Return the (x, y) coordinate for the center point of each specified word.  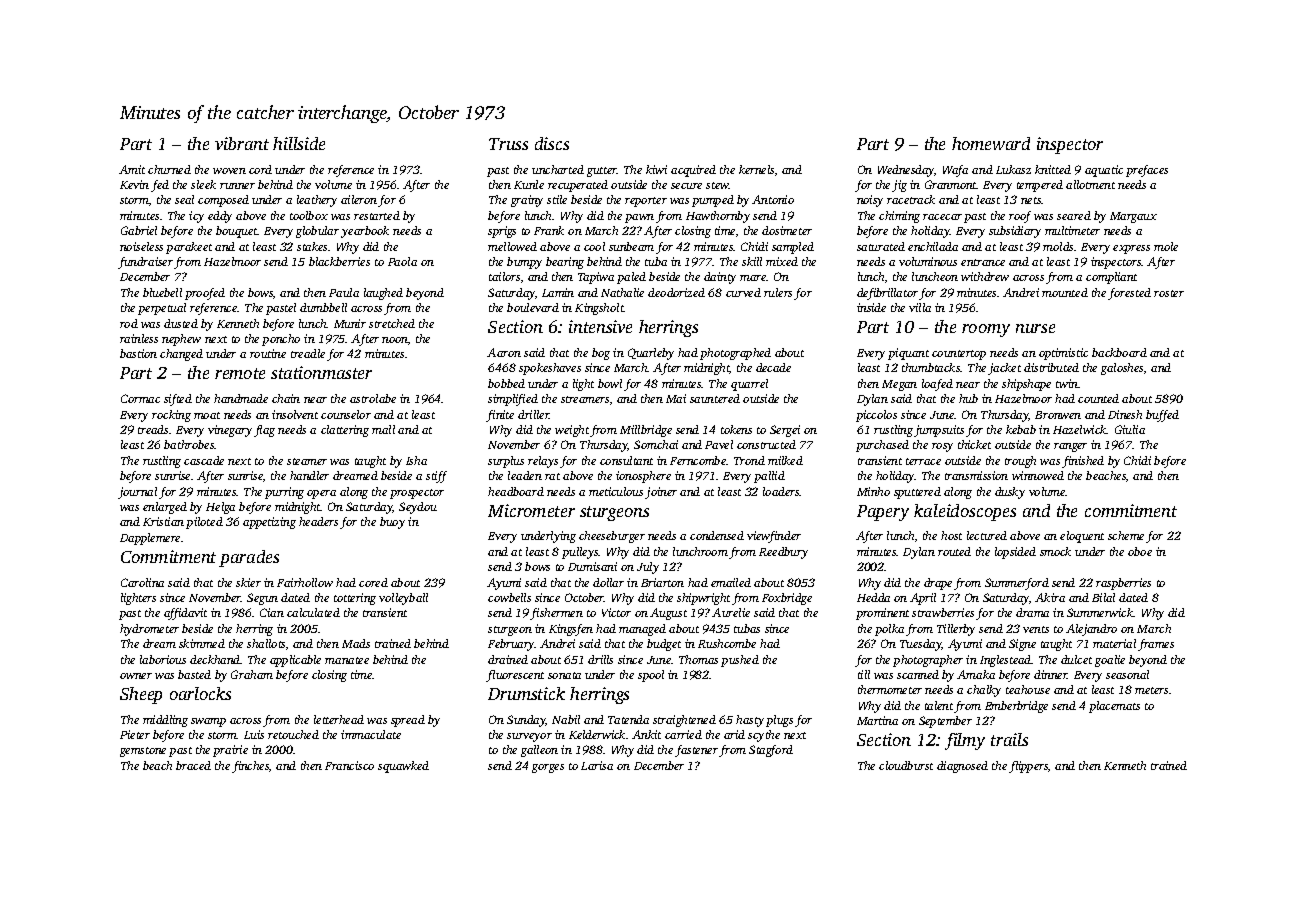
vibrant (242, 143)
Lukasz (1013, 169)
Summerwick (1100, 612)
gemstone (143, 752)
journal (137, 493)
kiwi (656, 169)
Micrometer (531, 510)
